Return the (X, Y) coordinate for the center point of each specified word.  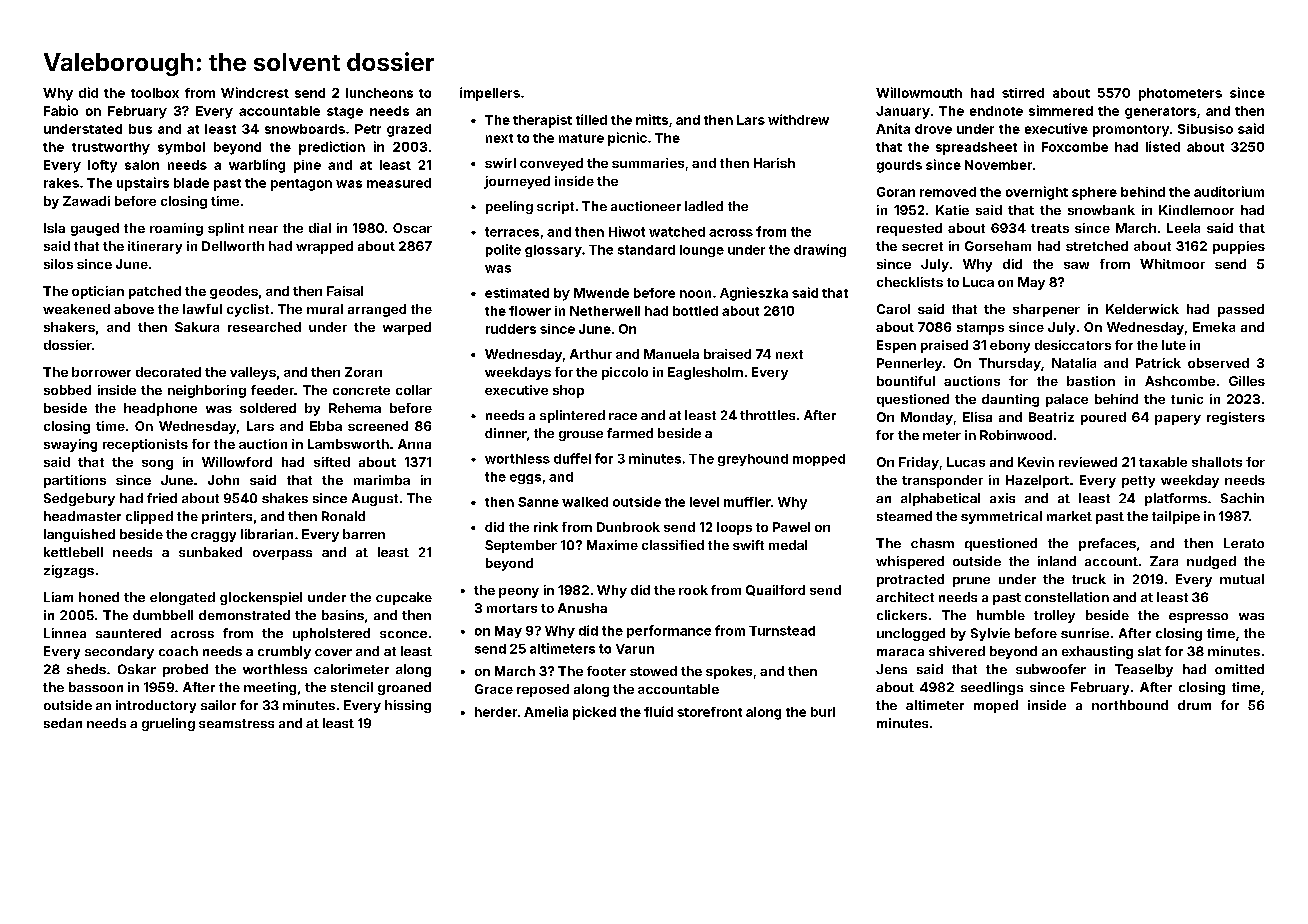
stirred (1023, 93)
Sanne (538, 502)
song (157, 465)
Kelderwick (1142, 309)
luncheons (379, 93)
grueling (168, 724)
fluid (658, 711)
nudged (1211, 562)
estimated (517, 293)
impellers (490, 94)
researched (264, 327)
